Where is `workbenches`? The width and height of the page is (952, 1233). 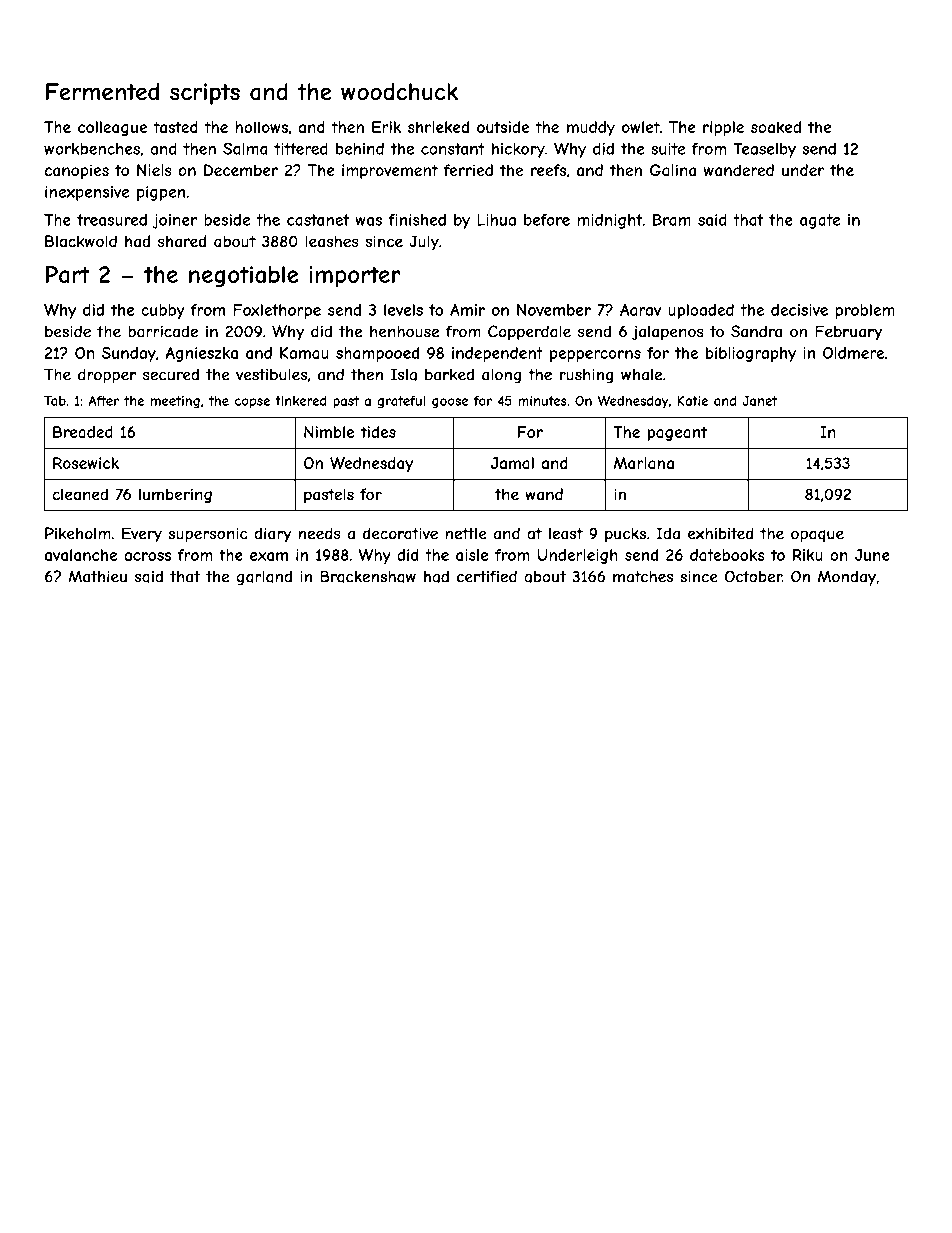
workbenches is located at coordinates (92, 149).
